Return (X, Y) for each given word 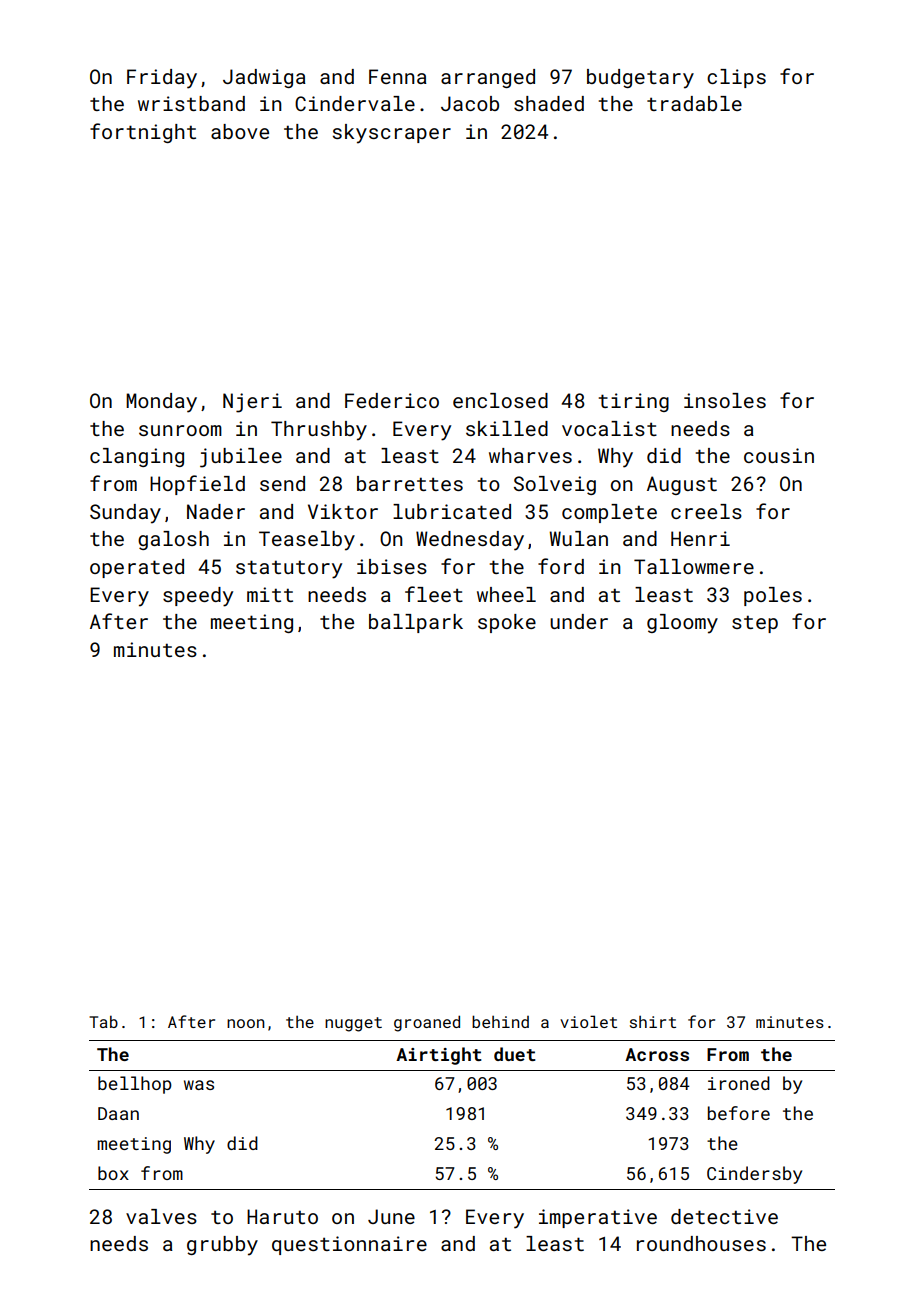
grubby (222, 1246)
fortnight (143, 133)
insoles (725, 400)
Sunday (125, 514)
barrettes (410, 483)
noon (246, 1023)
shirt (653, 1022)
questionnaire (349, 1245)
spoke (507, 623)
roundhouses (701, 1243)
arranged (488, 78)
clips (736, 78)
